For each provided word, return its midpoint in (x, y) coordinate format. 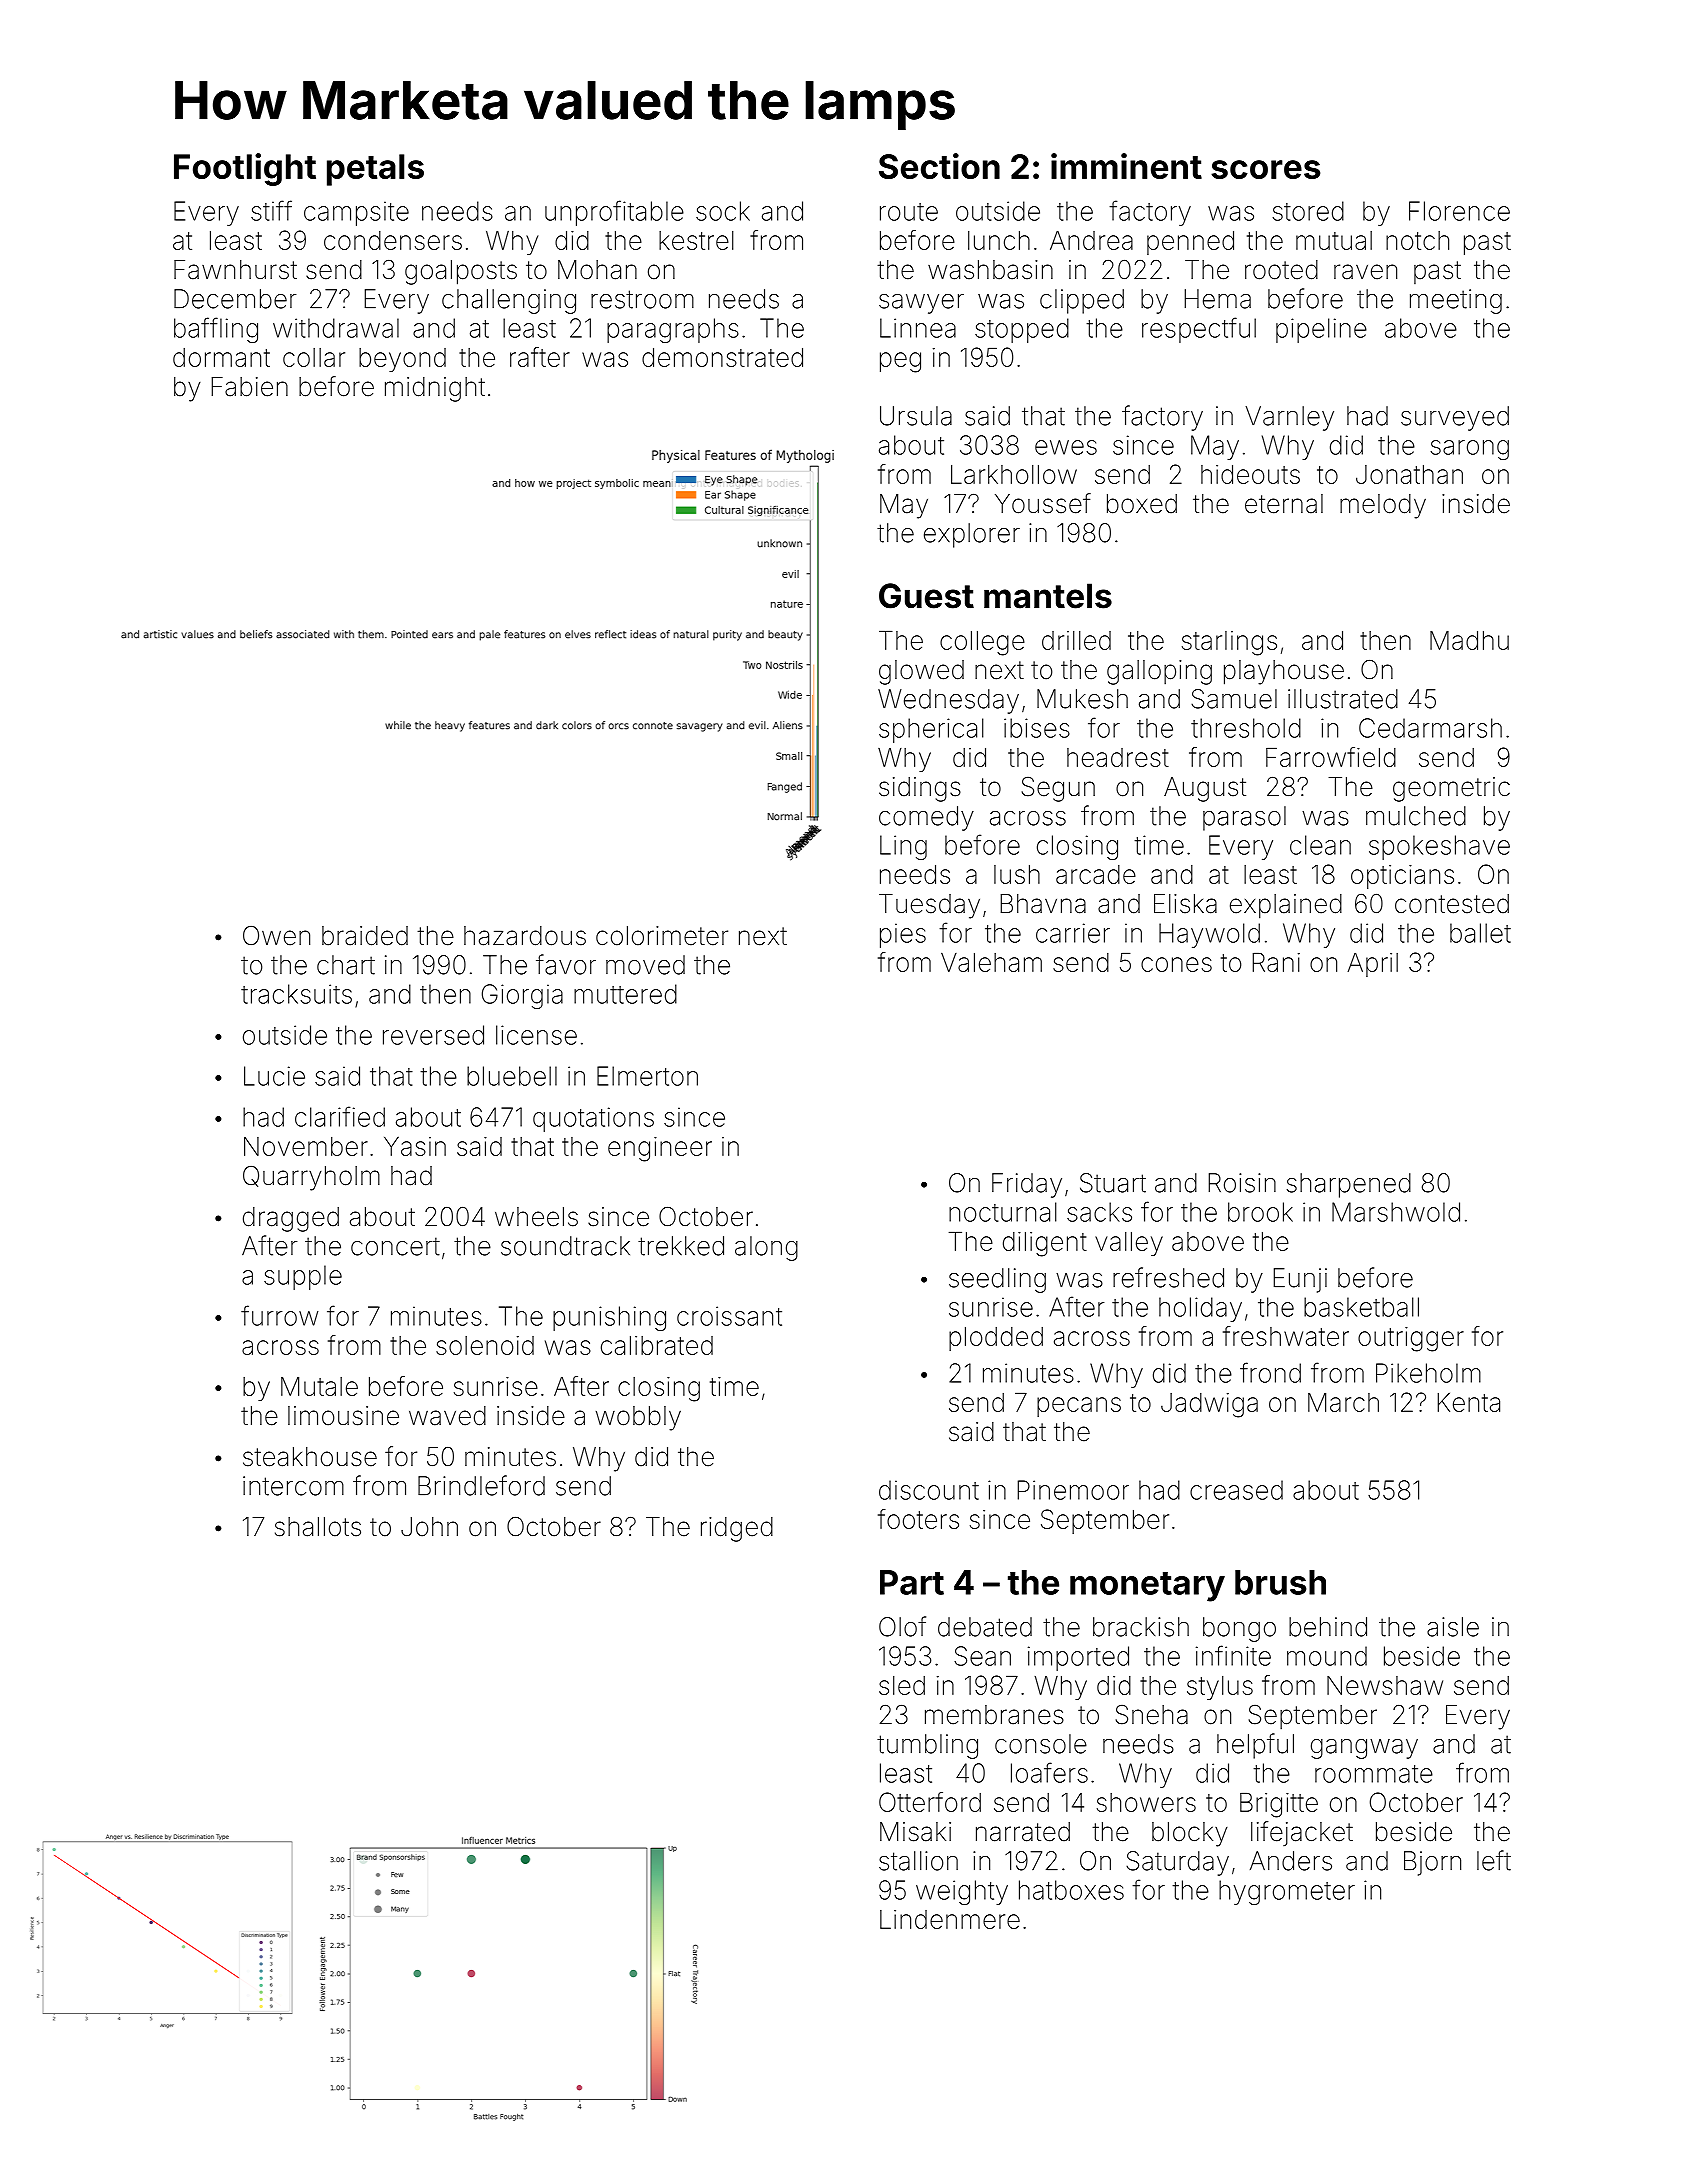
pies (903, 935)
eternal (1284, 504)
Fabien (249, 387)
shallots (318, 1527)
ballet (1480, 933)
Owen (276, 936)
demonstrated (722, 357)
